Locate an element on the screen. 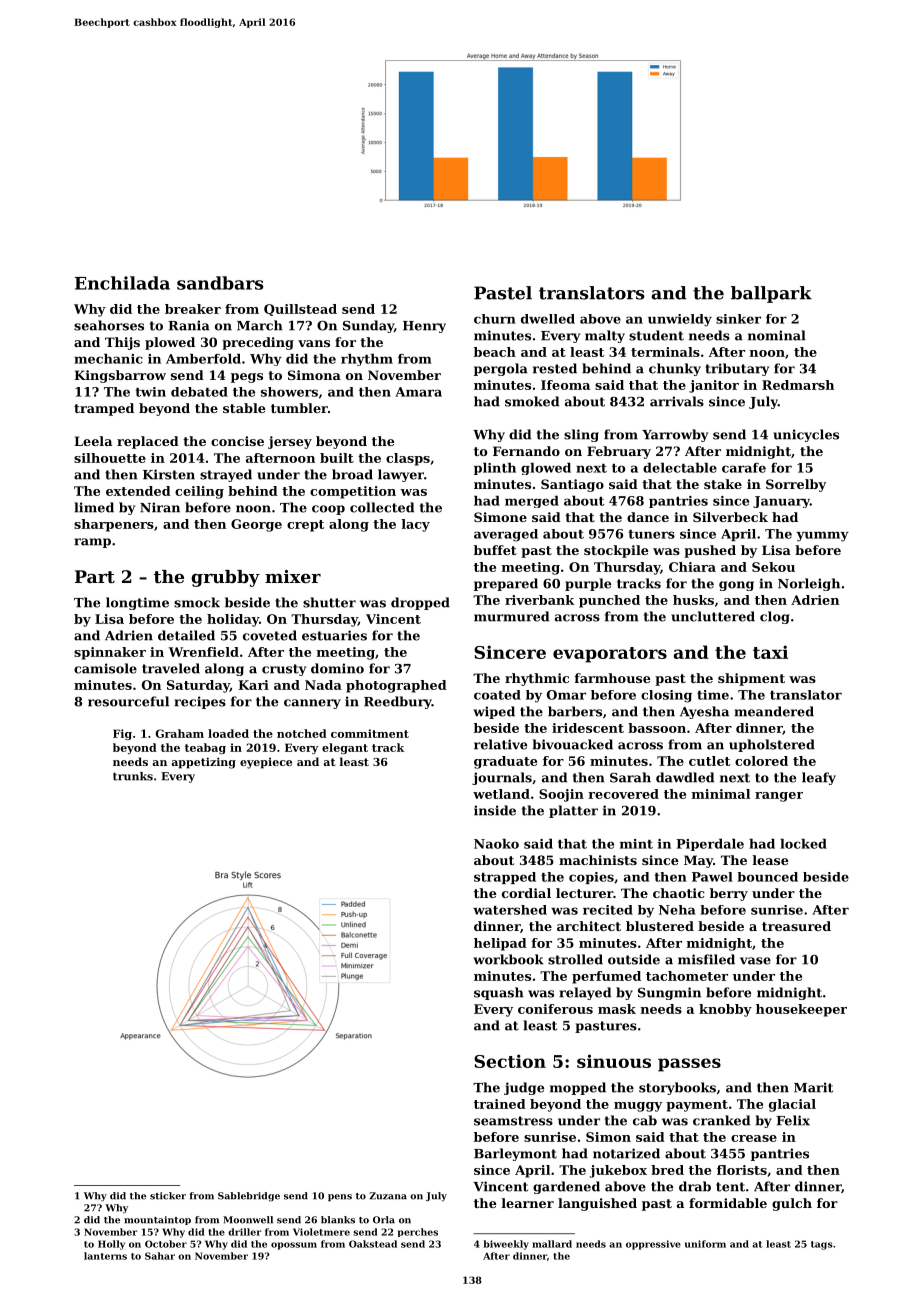  Sahar is located at coordinates (160, 1256).
